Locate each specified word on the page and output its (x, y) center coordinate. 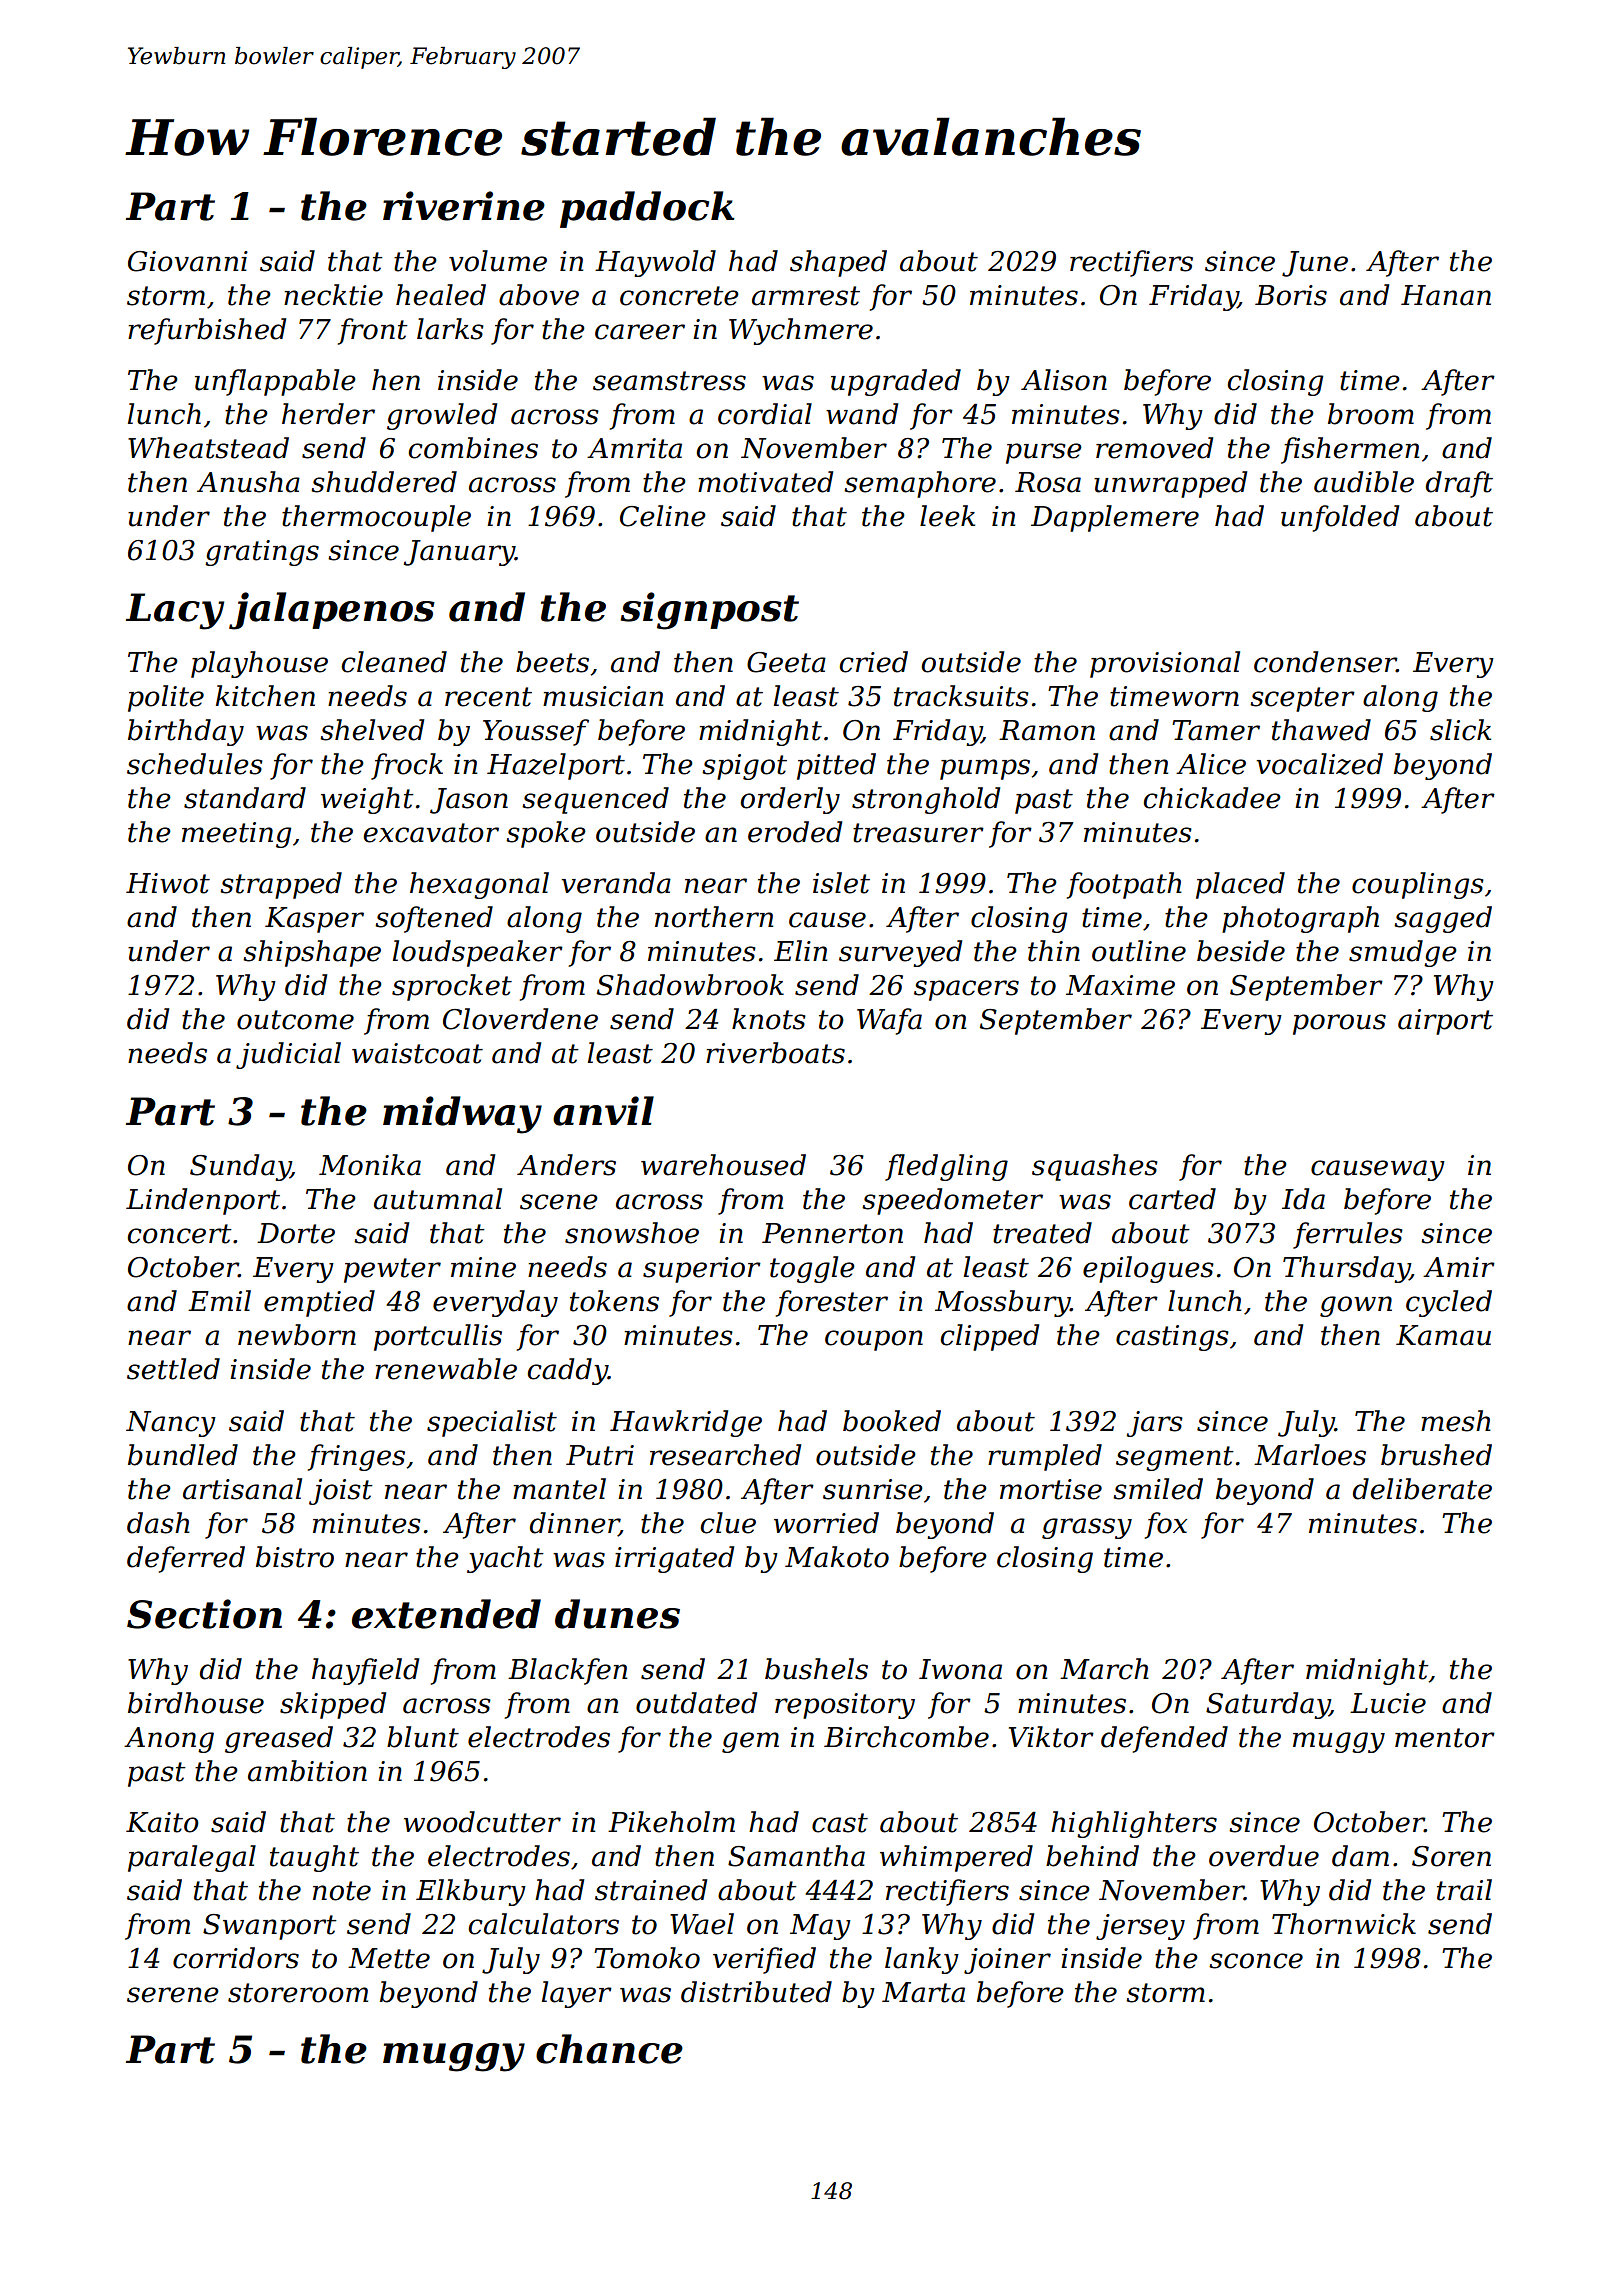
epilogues (1148, 1269)
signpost (709, 611)
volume (498, 261)
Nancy (171, 1424)
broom (1371, 414)
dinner (574, 1523)
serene (173, 1995)
